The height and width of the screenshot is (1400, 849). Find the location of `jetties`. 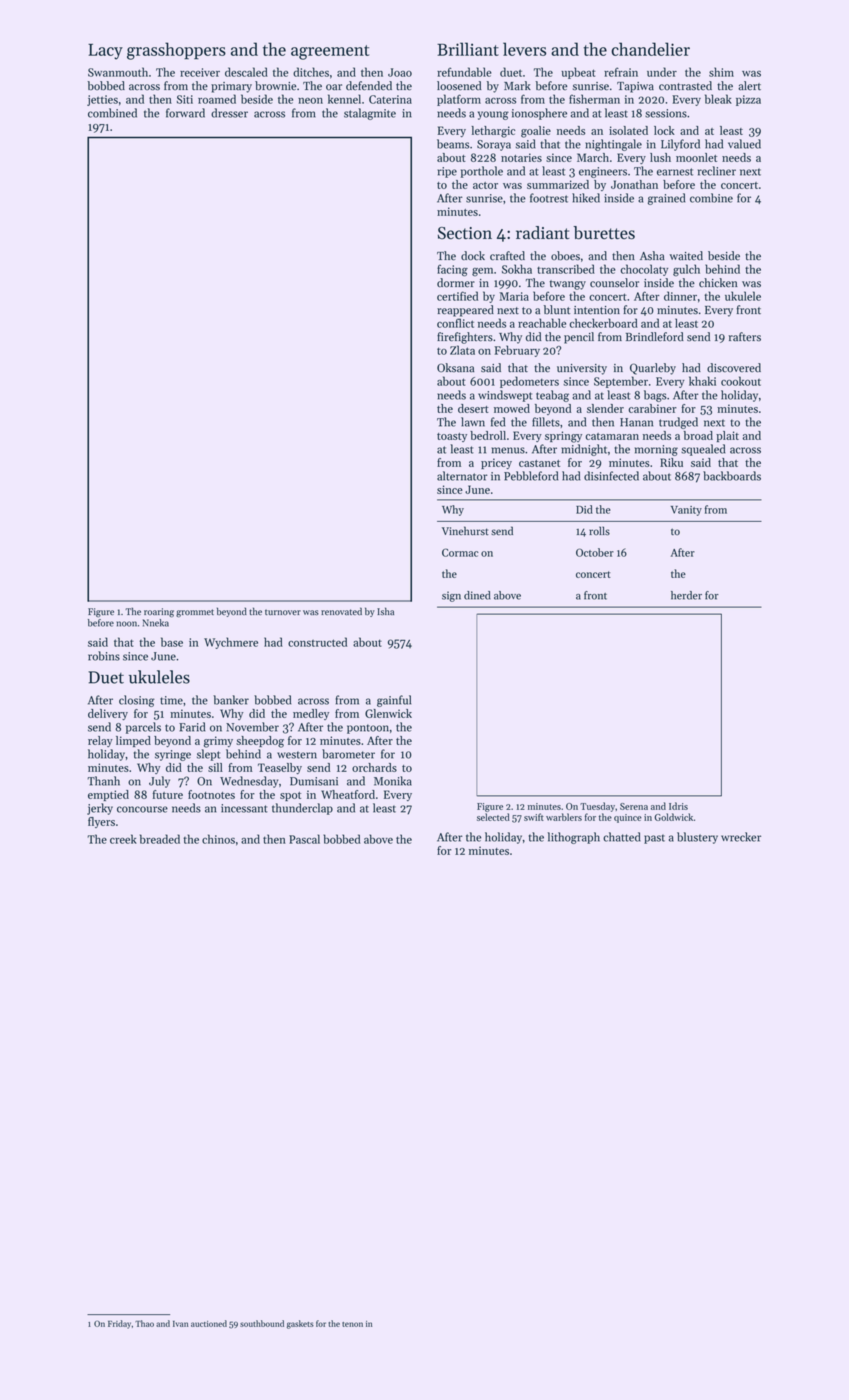

jetties is located at coordinates (102, 100).
